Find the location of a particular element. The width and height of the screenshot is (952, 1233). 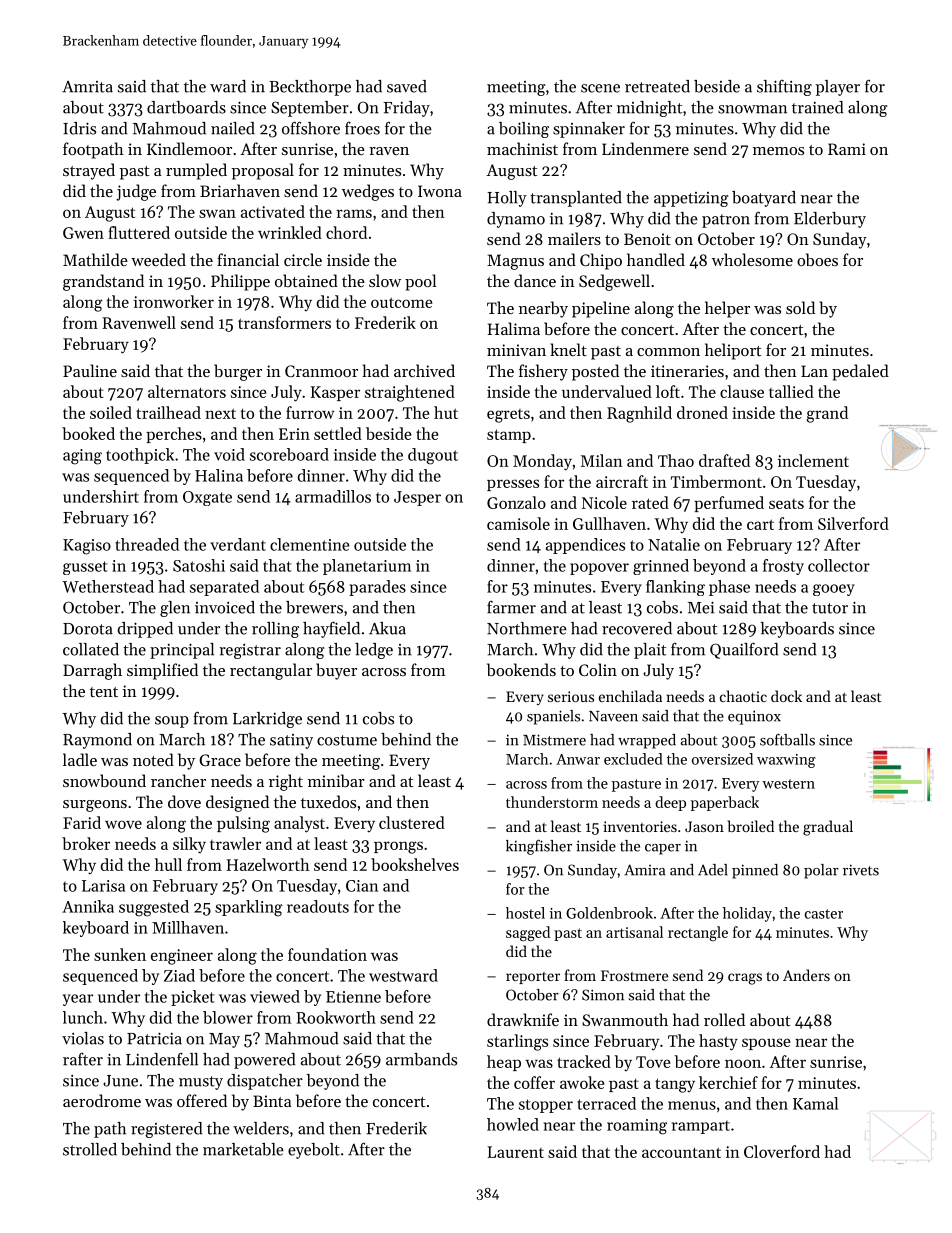

kingfisher is located at coordinates (539, 847).
